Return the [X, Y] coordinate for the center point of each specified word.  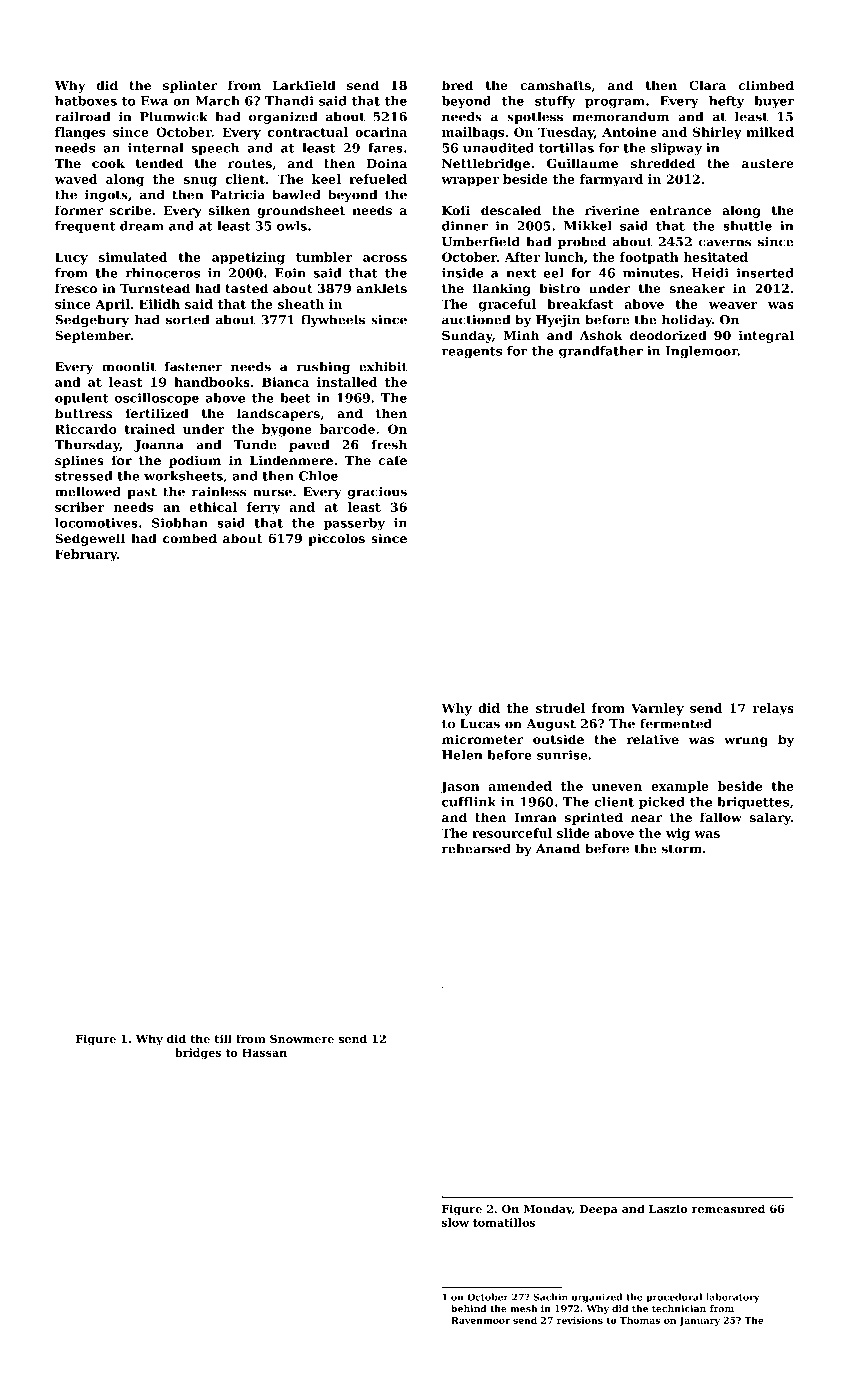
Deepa [598, 1210]
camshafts [555, 85]
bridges [198, 1053]
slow [455, 1222]
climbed [766, 85]
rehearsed [476, 849]
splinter [190, 86]
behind [469, 1308]
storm [682, 849]
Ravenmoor [480, 1320]
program [615, 104]
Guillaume [582, 163]
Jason [460, 787]
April [112, 305]
